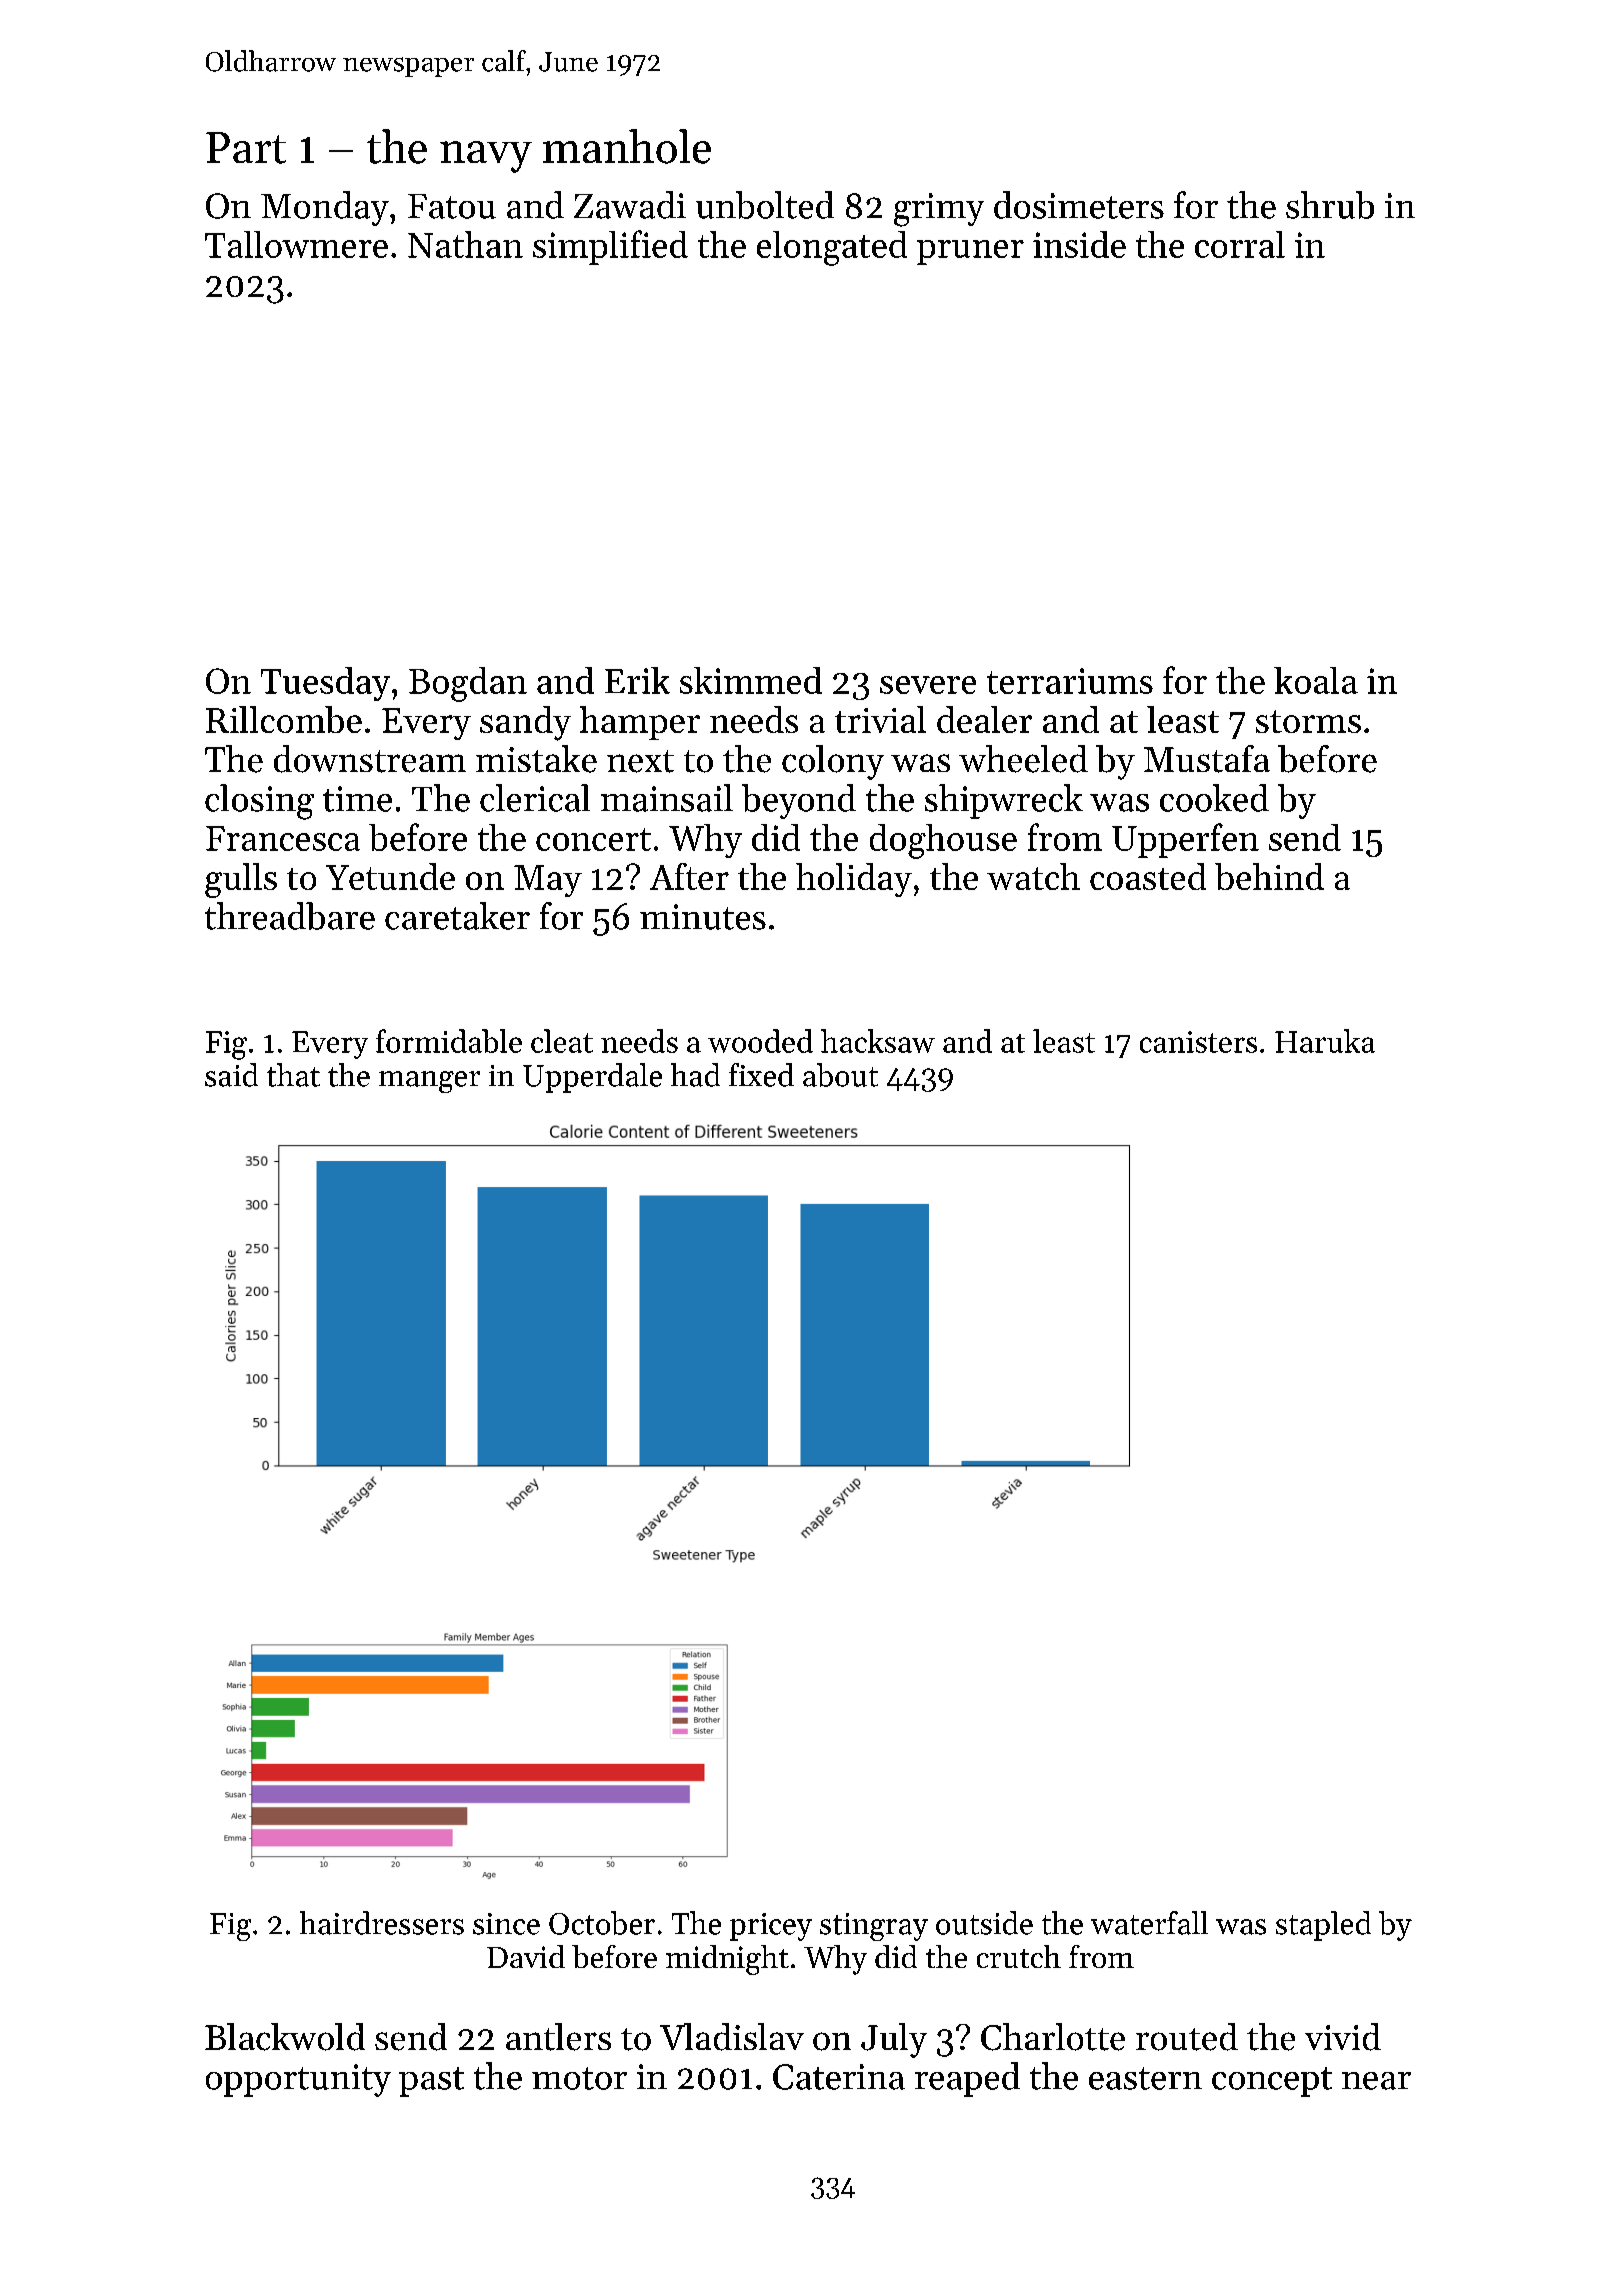 The width and height of the screenshot is (1620, 2292). What do you see at coordinates (1330, 205) in the screenshot?
I see `shrub` at bounding box center [1330, 205].
